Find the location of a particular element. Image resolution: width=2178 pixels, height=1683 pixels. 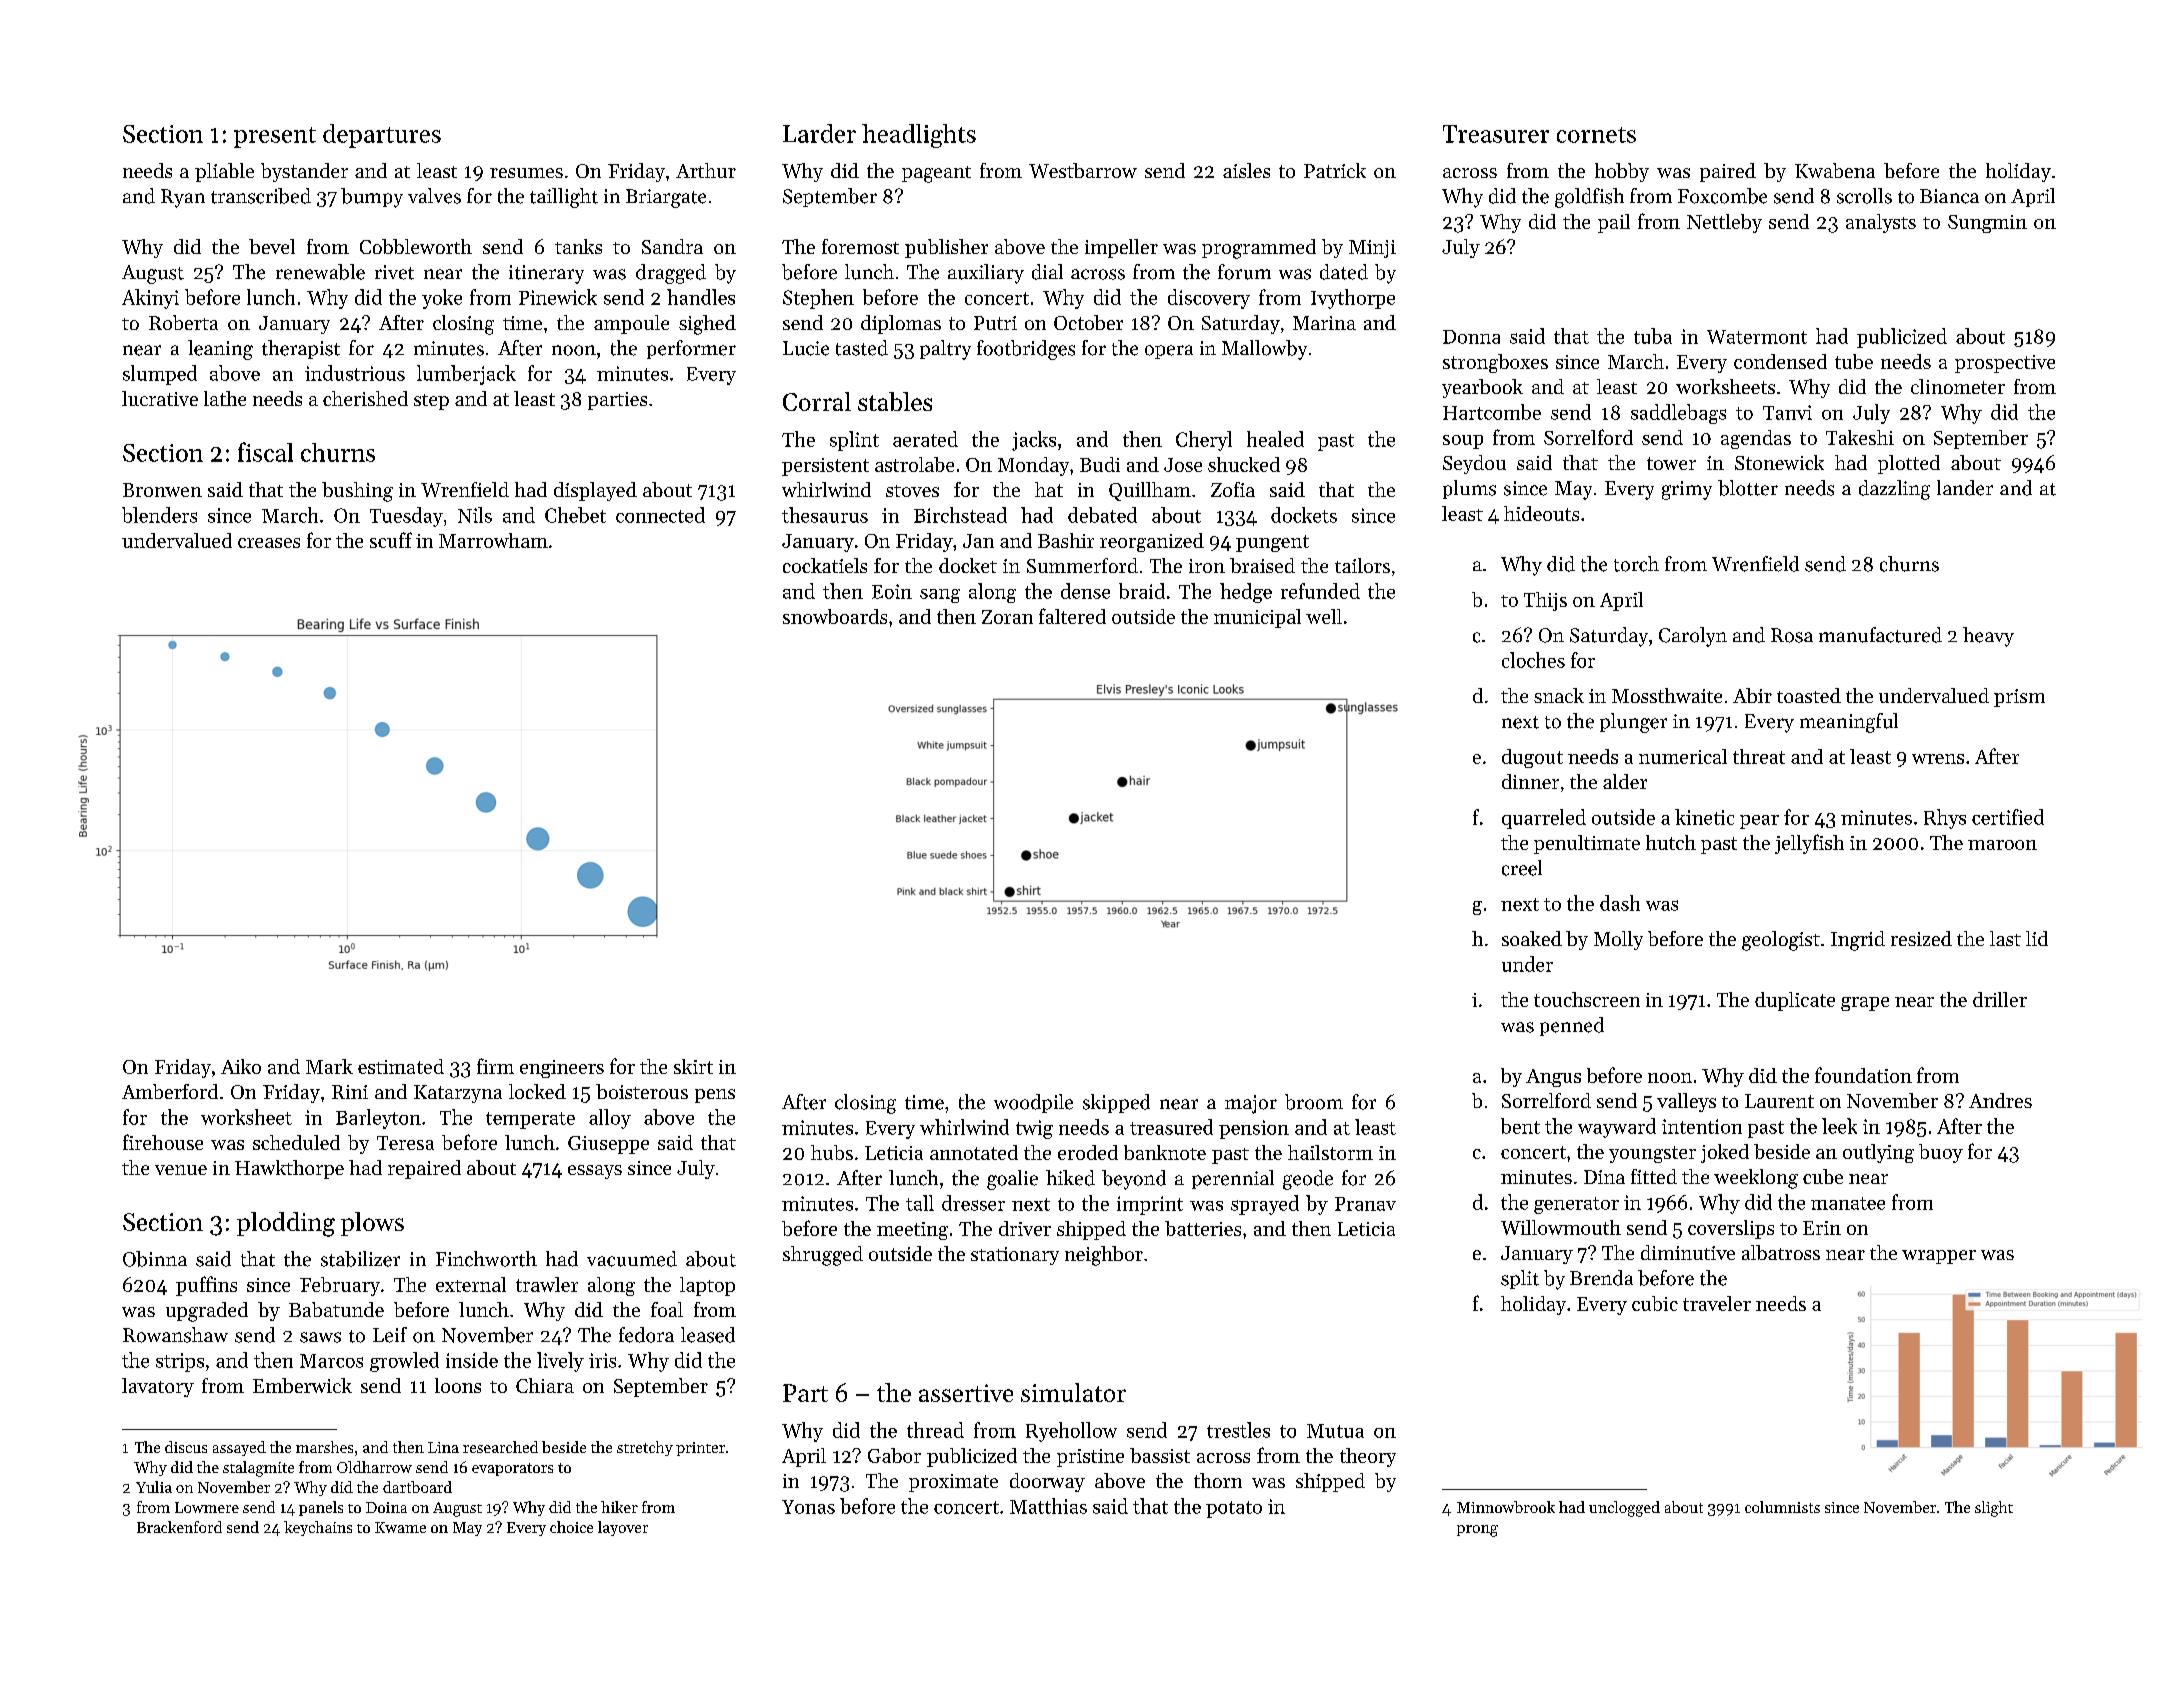

Sungmin is located at coordinates (1987, 224).
